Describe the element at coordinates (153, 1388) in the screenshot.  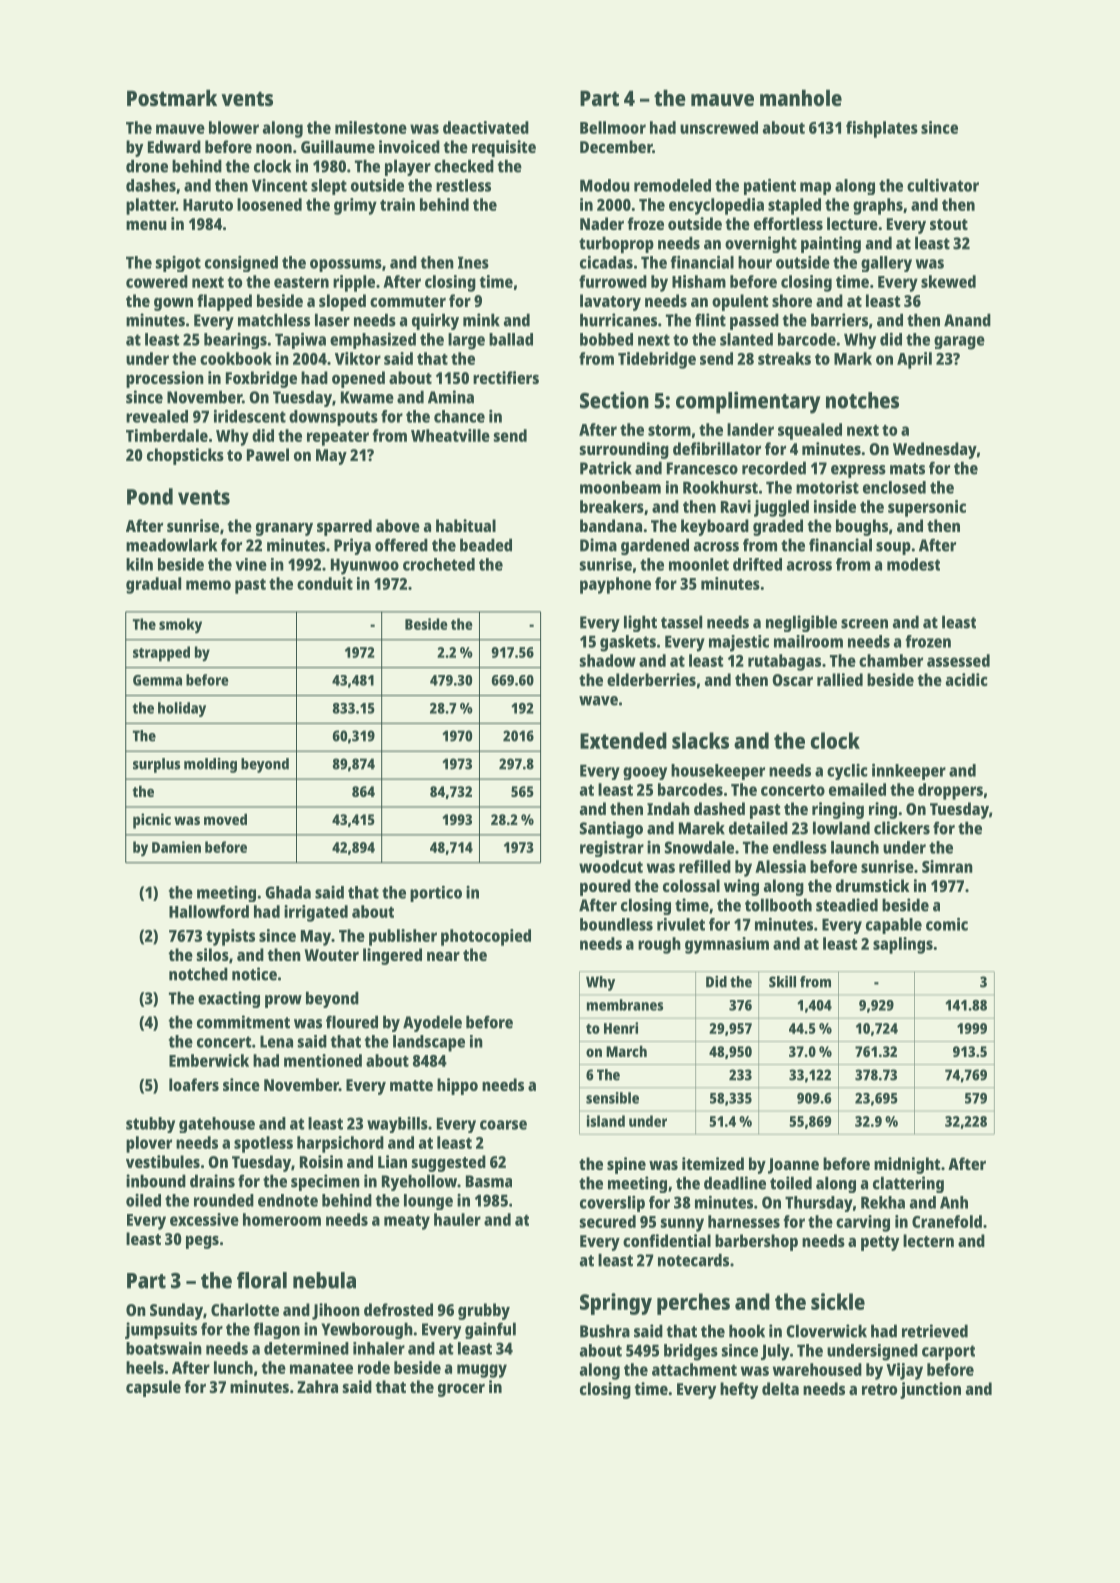
I see `capsule` at that location.
